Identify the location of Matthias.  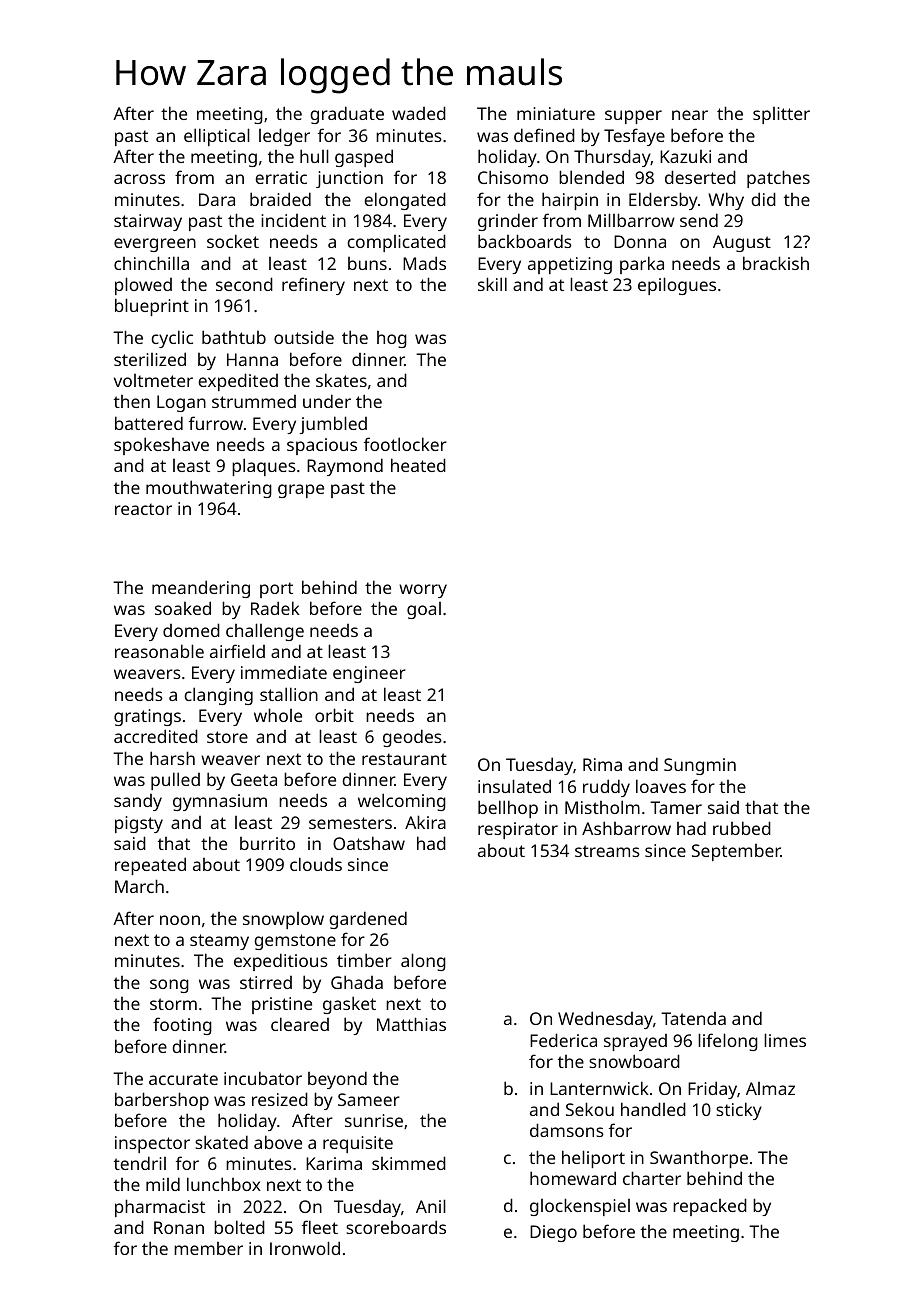
(411, 1024).
